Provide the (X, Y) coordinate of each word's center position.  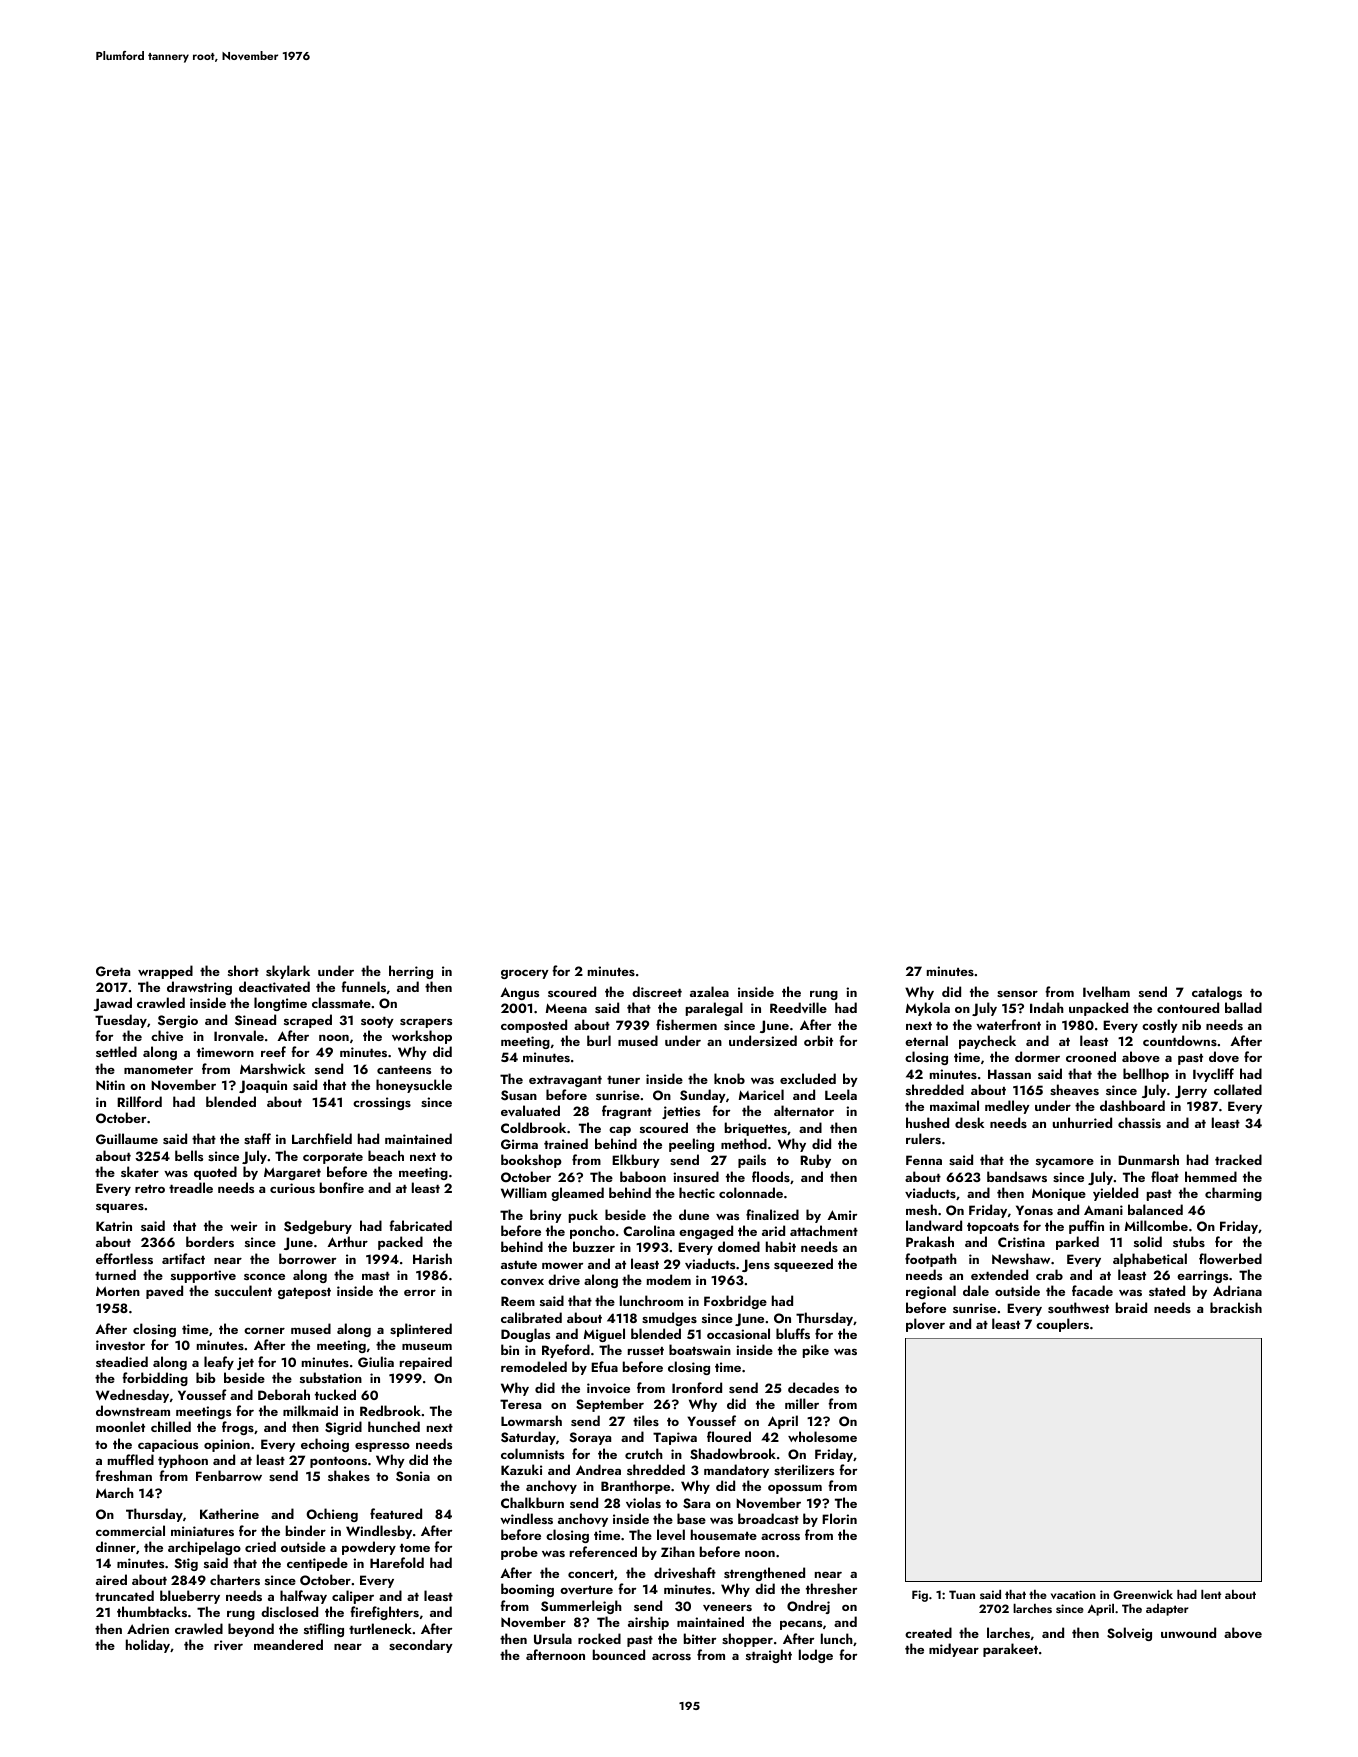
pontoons (338, 1462)
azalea (709, 991)
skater (140, 1171)
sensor (1017, 993)
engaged (706, 1232)
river (228, 1645)
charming (1233, 1194)
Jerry (1191, 1091)
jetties (681, 1112)
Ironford (697, 1387)
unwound (1188, 1632)
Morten (118, 1291)
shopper (747, 1640)
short (243, 970)
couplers (1062, 1325)
